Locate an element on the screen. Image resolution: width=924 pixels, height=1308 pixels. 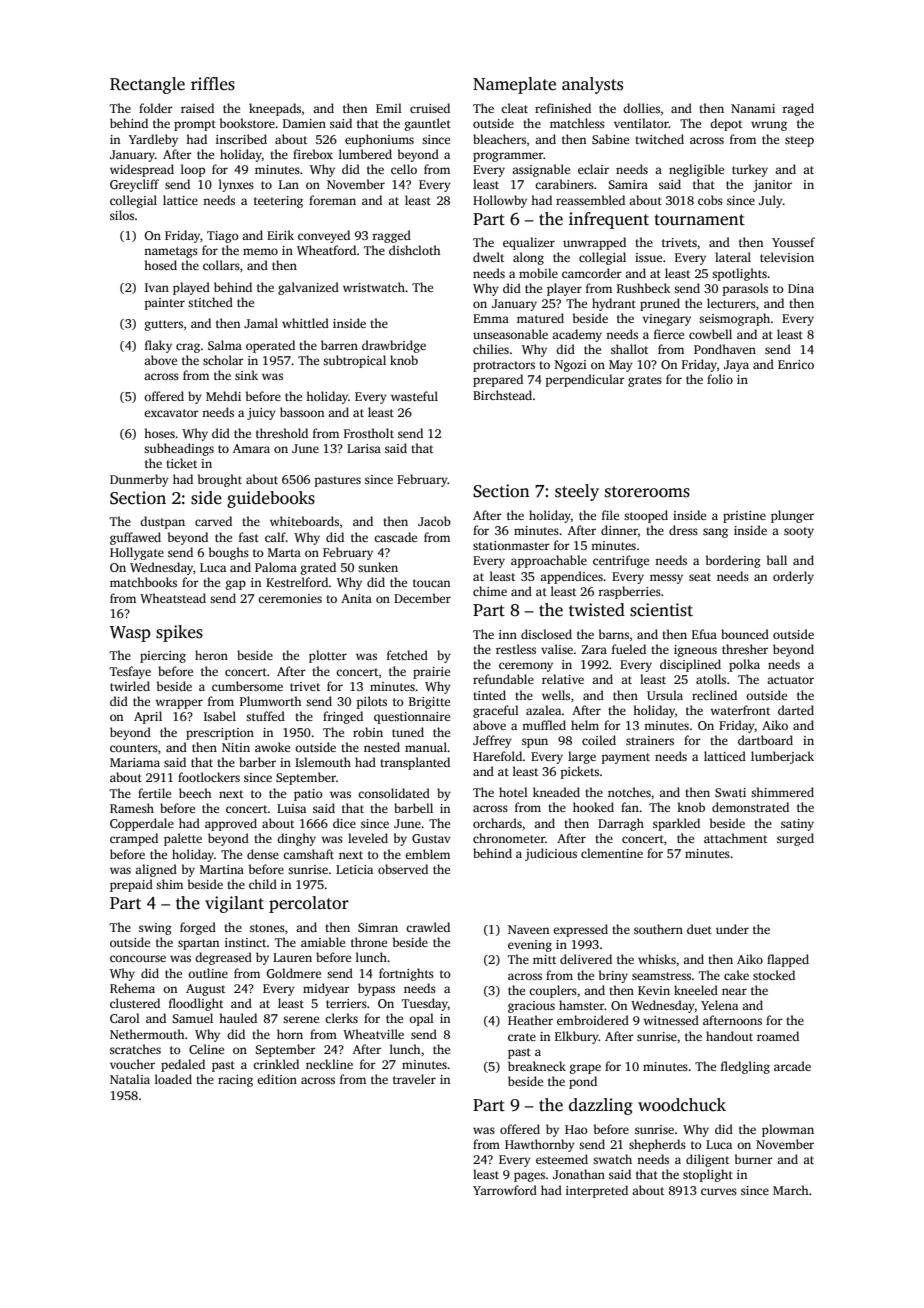
curves is located at coordinates (719, 1191).
